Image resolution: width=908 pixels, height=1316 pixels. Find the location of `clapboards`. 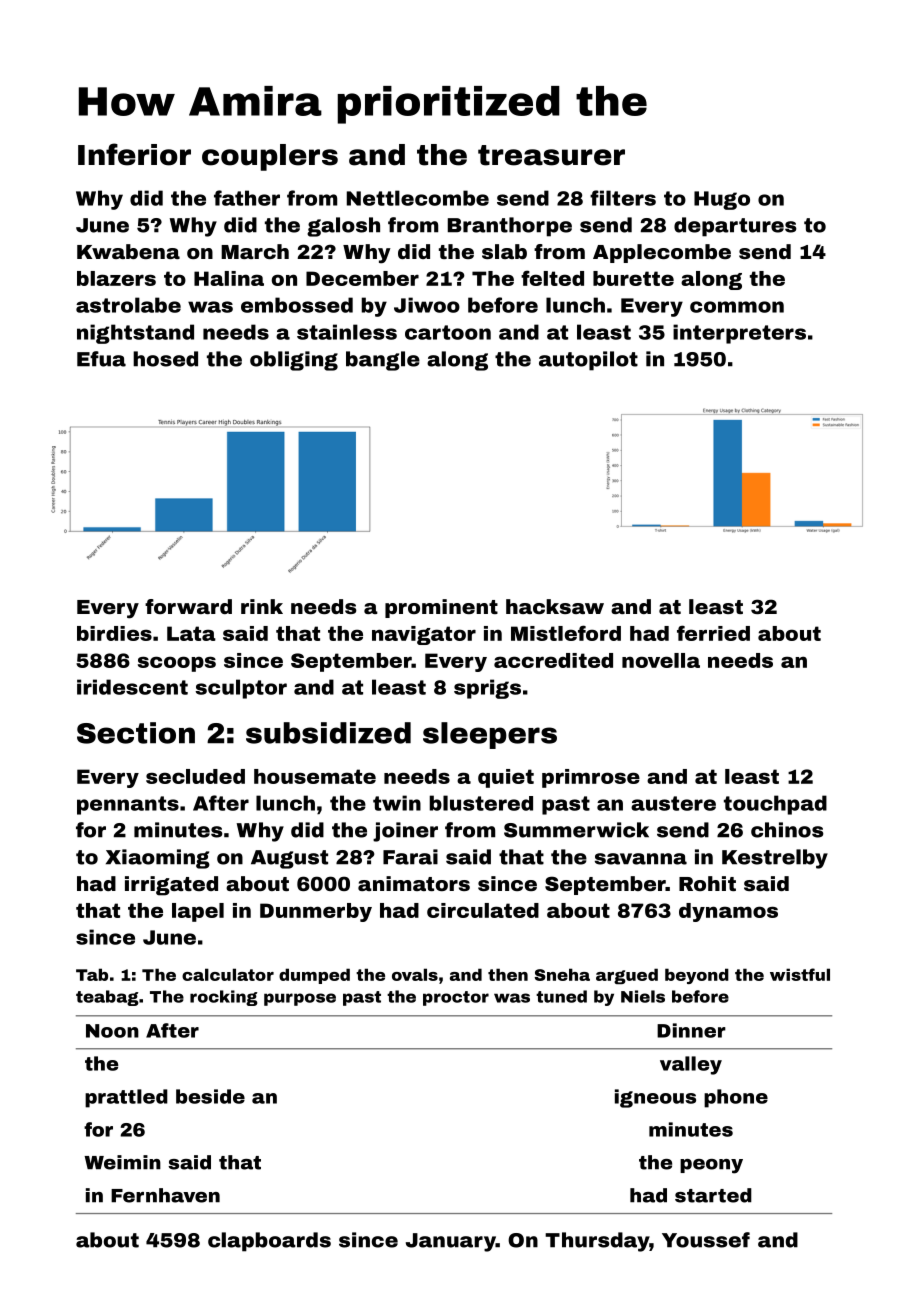

clapboards is located at coordinates (269, 1242).
